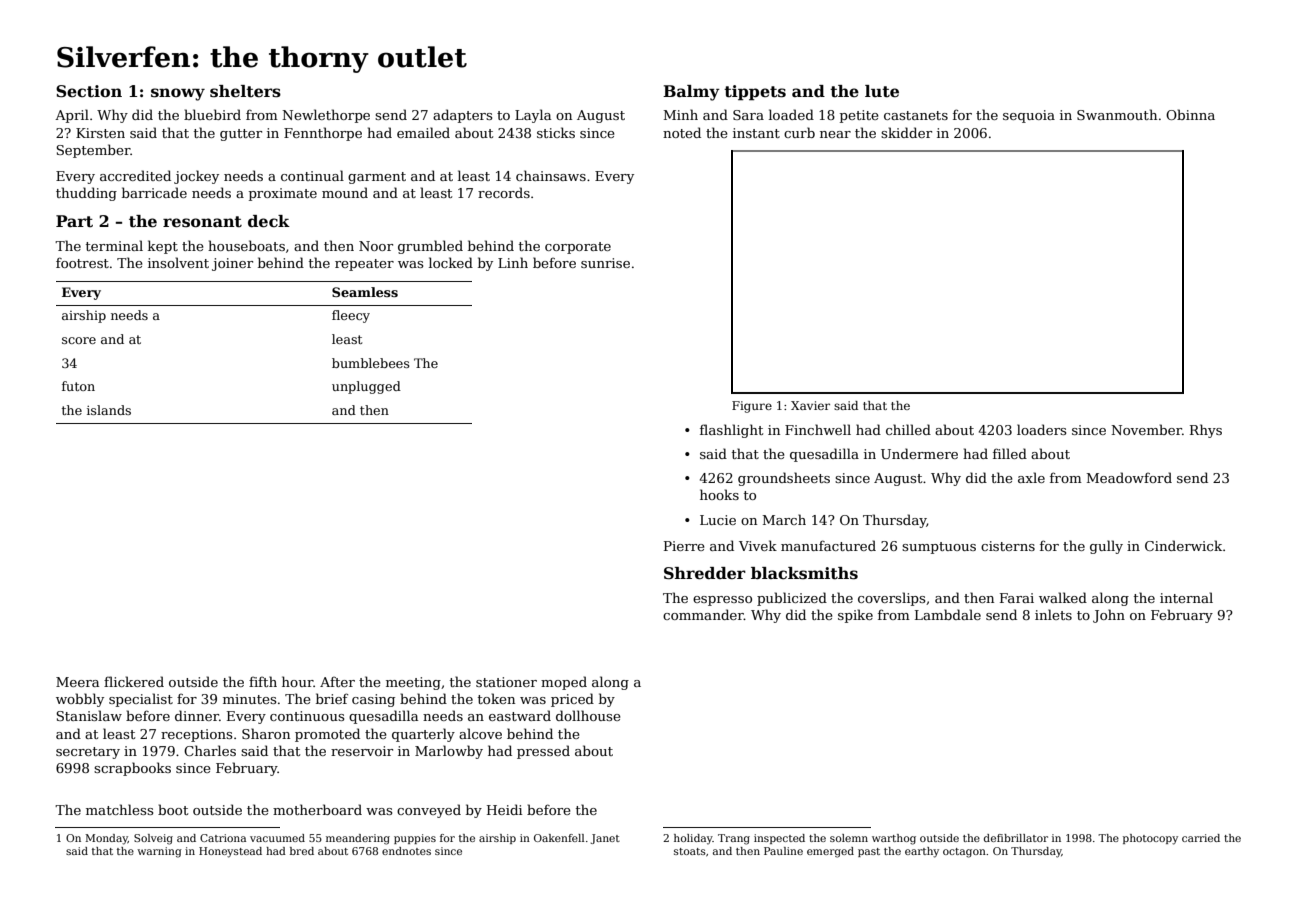  Describe the element at coordinates (1029, 116) in the screenshot. I see `sequoia` at that location.
